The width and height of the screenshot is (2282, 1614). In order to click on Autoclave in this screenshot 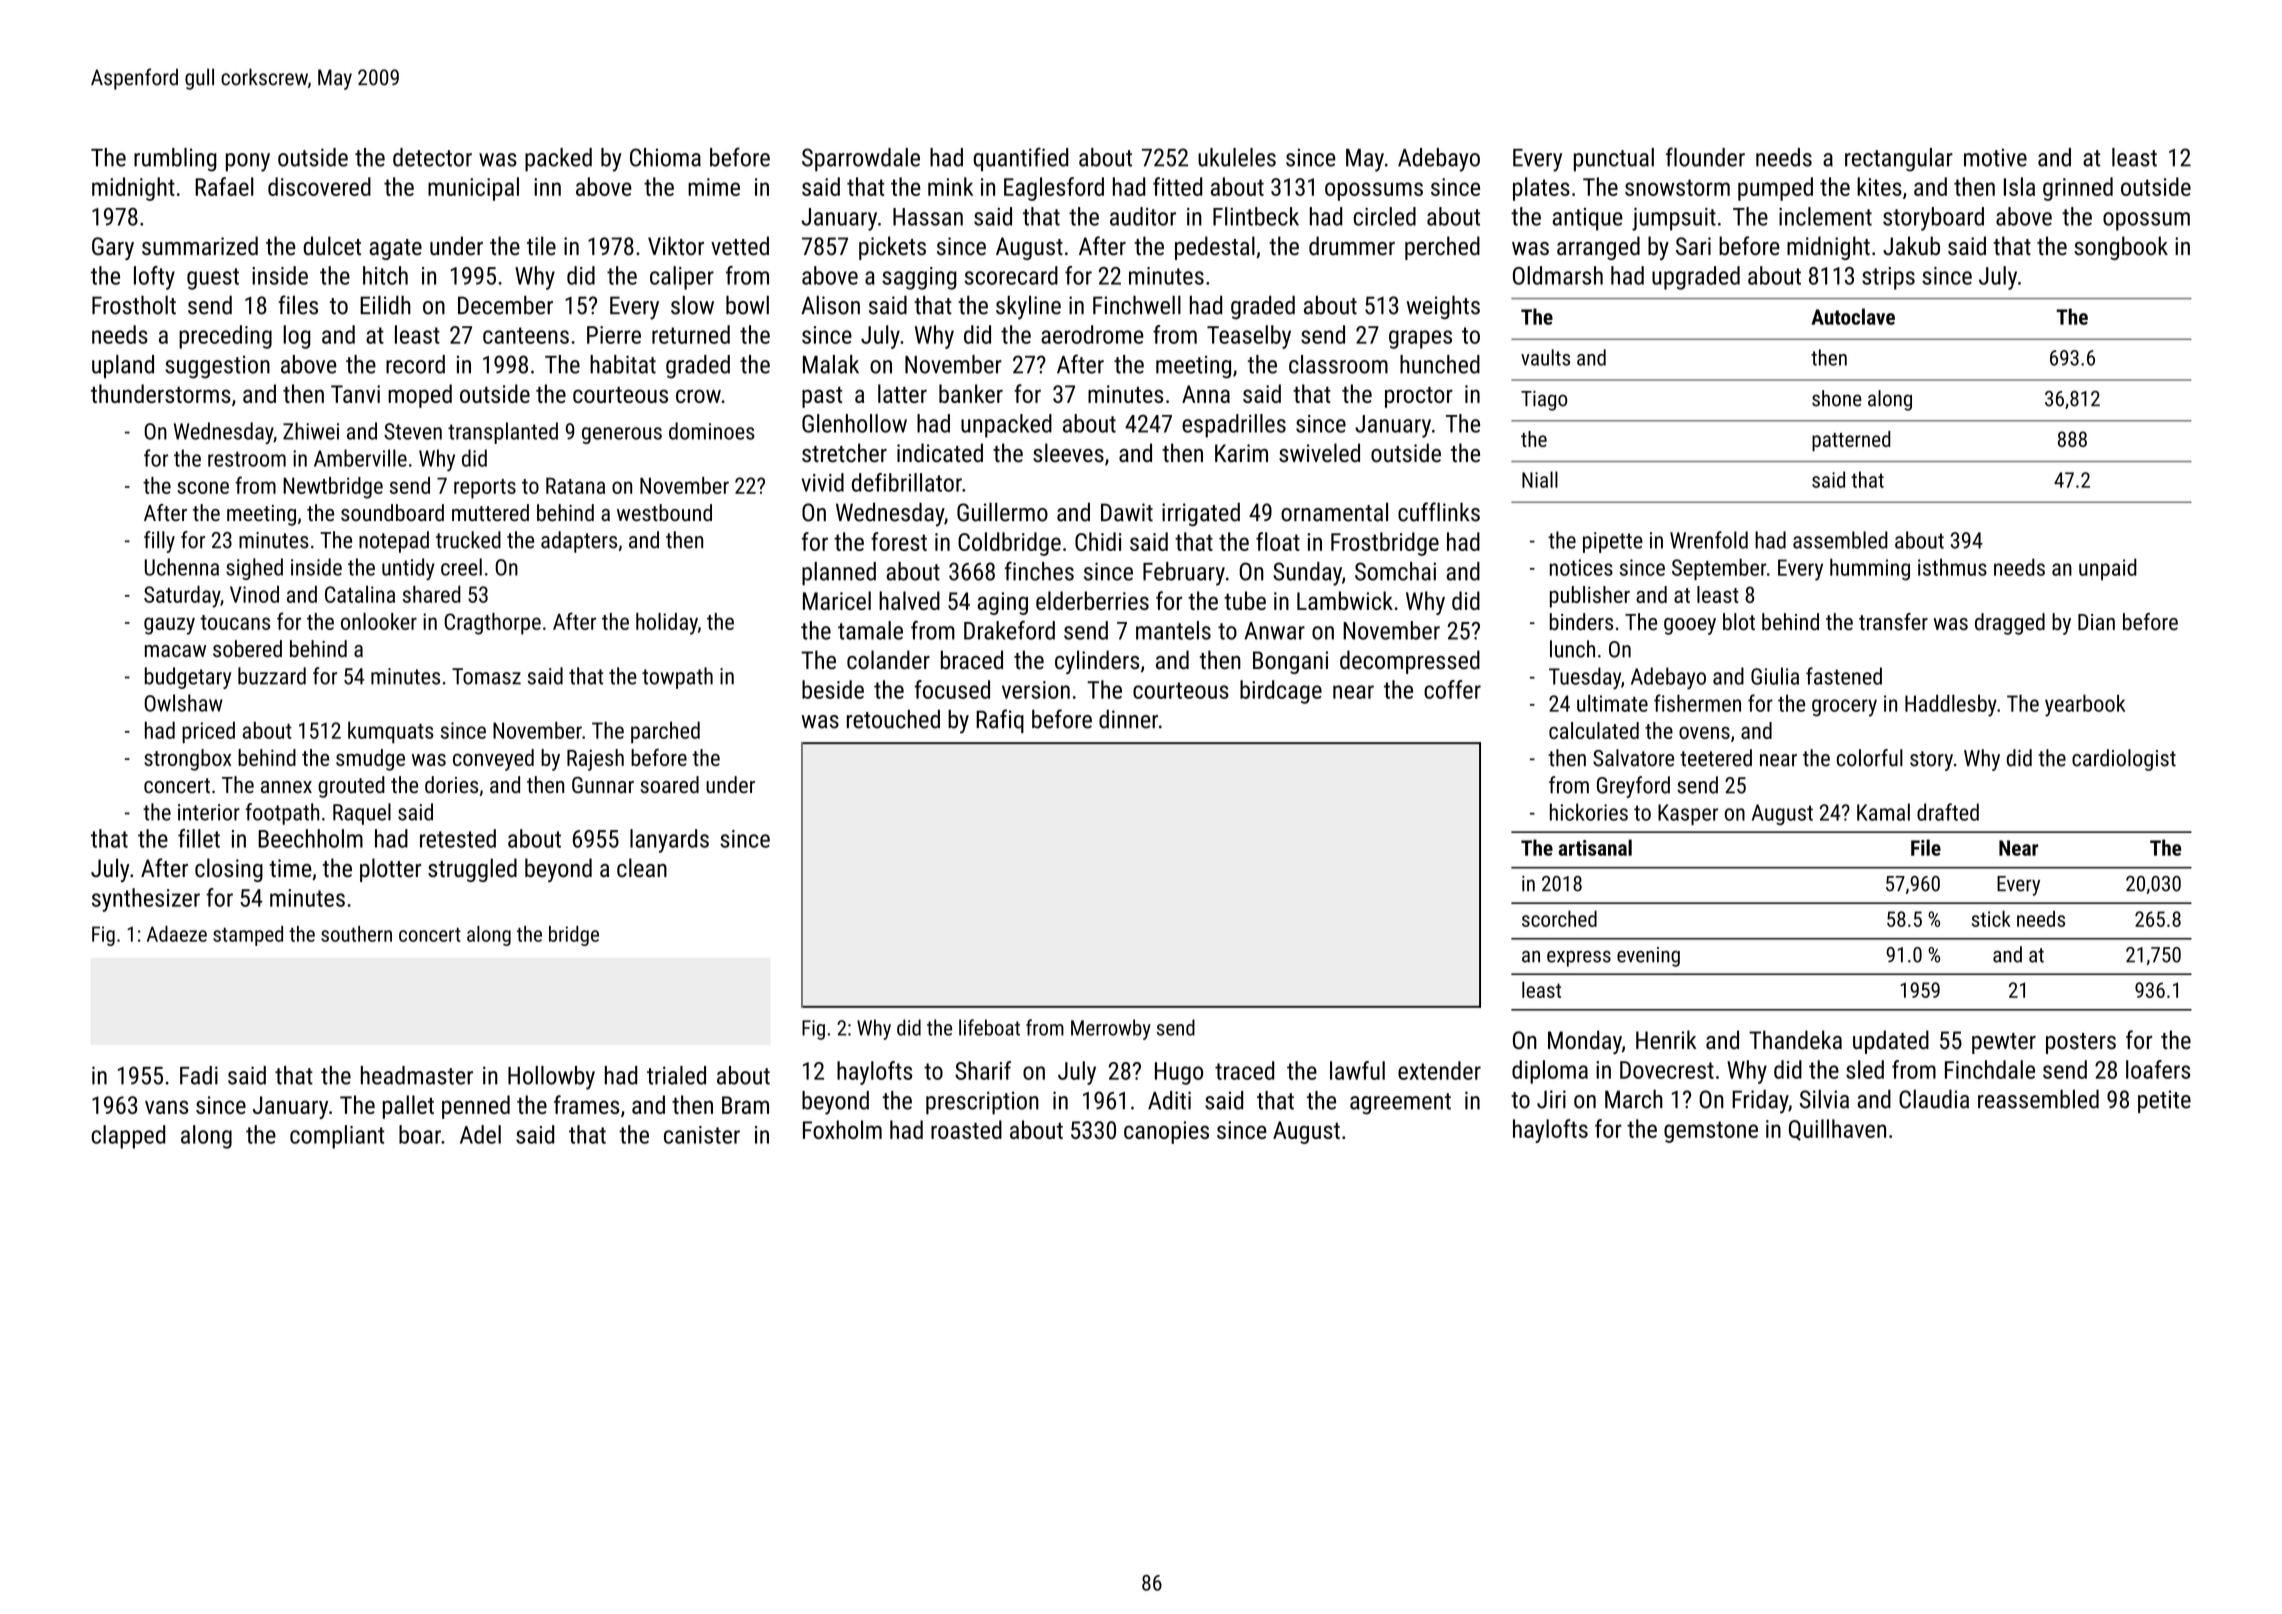, I will do `click(1853, 316)`.
